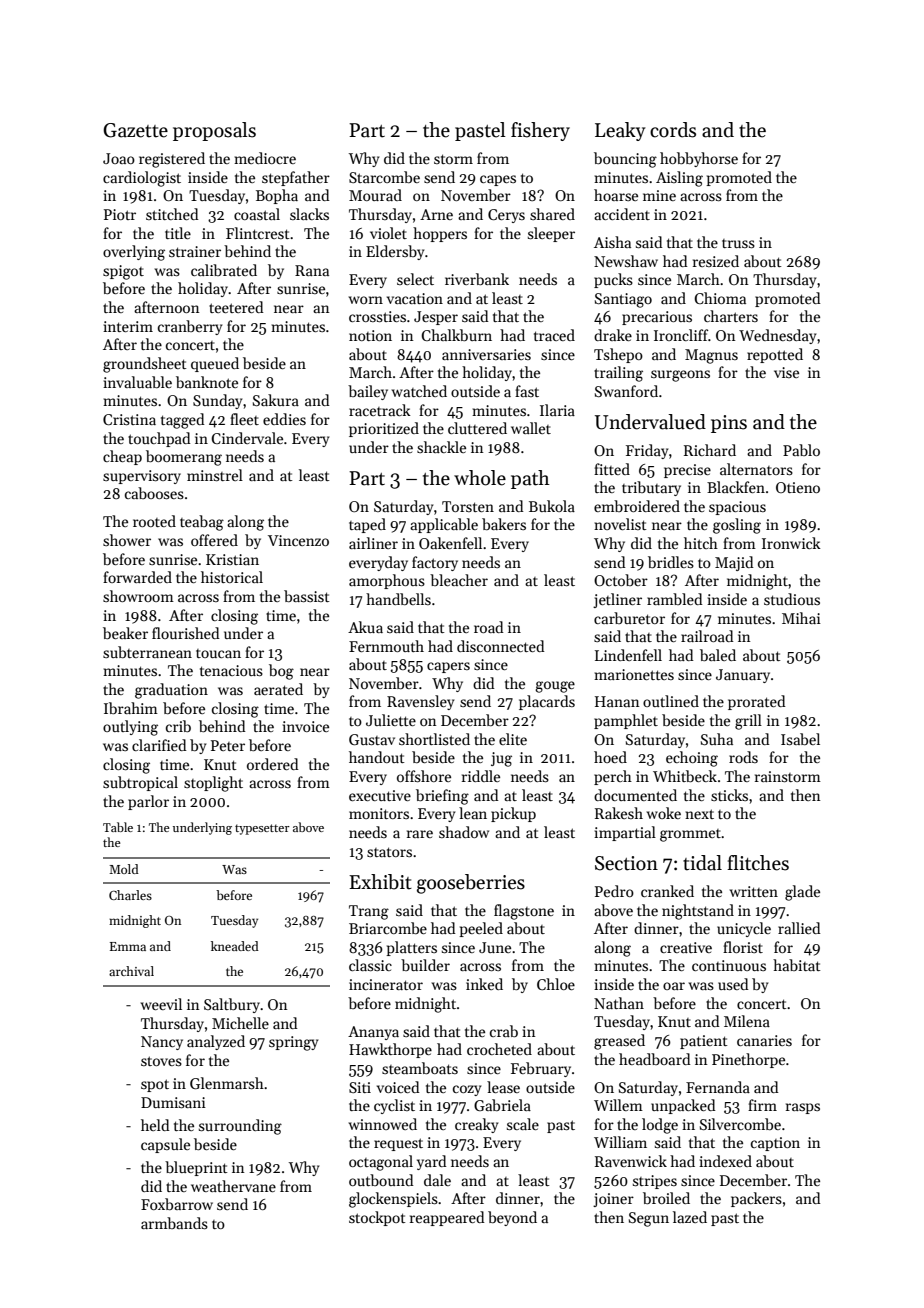 The image size is (924, 1308). What do you see at coordinates (235, 946) in the screenshot?
I see `kneaded` at bounding box center [235, 946].
